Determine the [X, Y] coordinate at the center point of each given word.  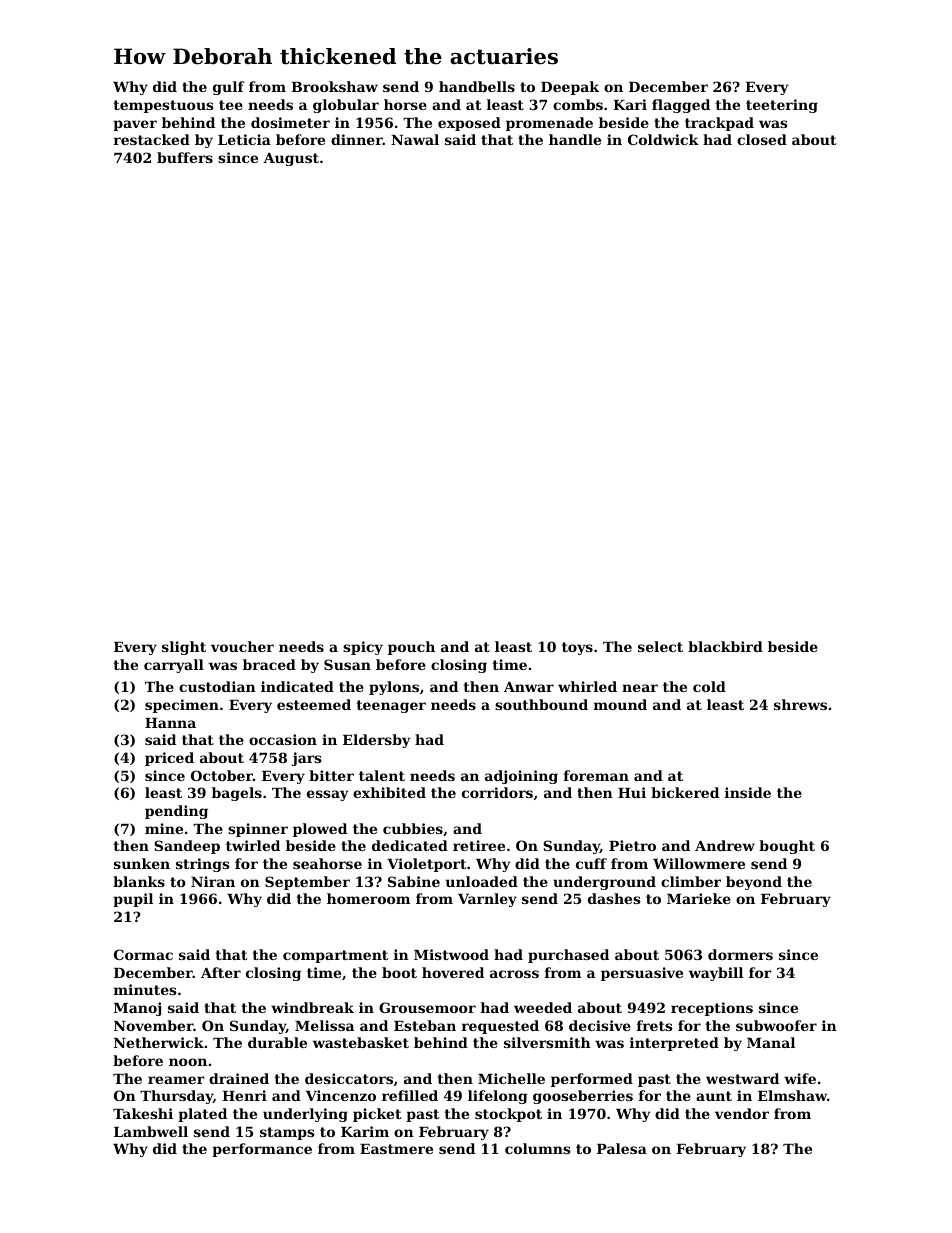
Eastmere [396, 1149]
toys [577, 648]
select [660, 646]
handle [575, 139]
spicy [363, 648]
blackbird [725, 646]
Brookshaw [334, 86]
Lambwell [151, 1131]
